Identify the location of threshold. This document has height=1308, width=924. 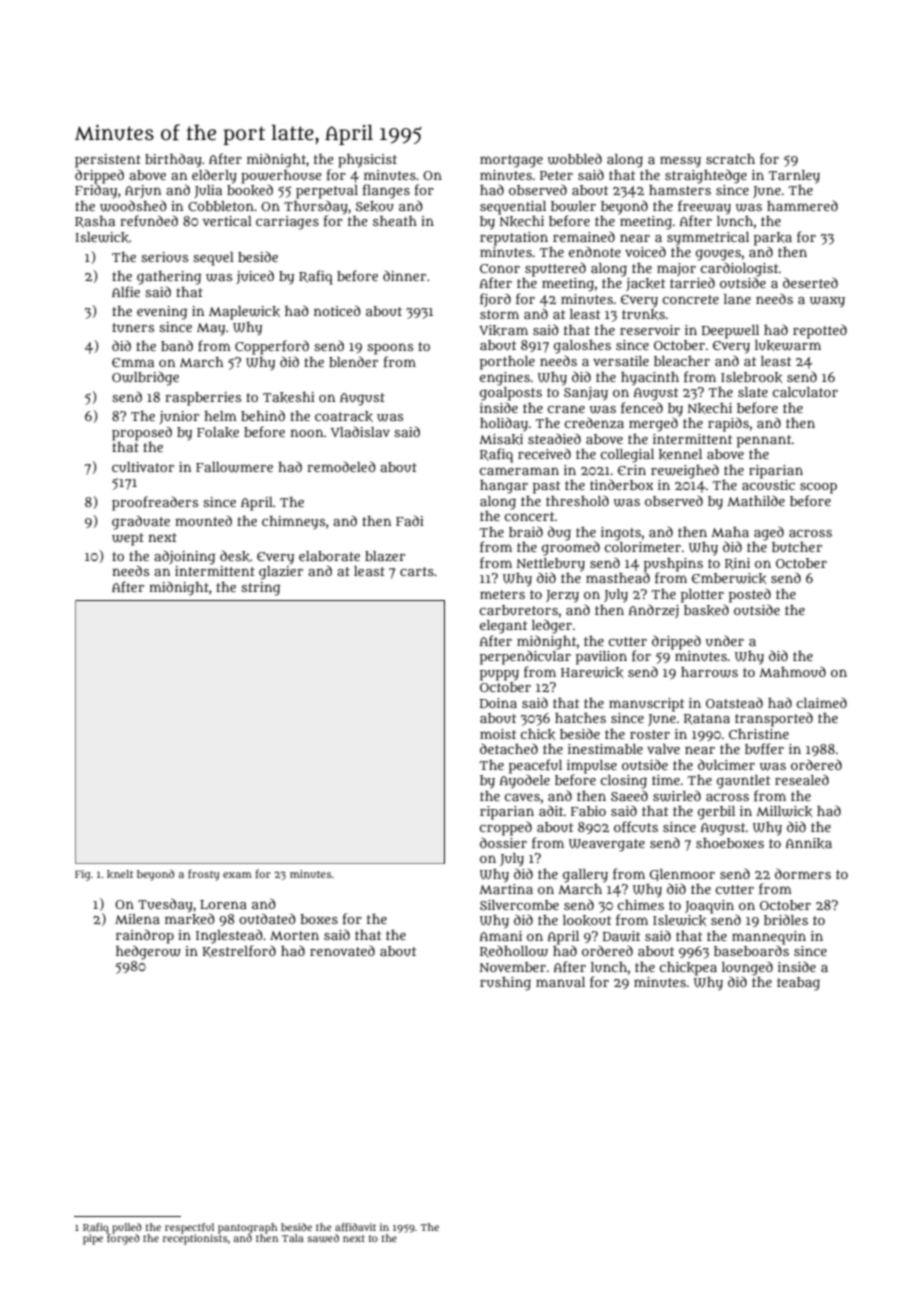
(577, 500).
